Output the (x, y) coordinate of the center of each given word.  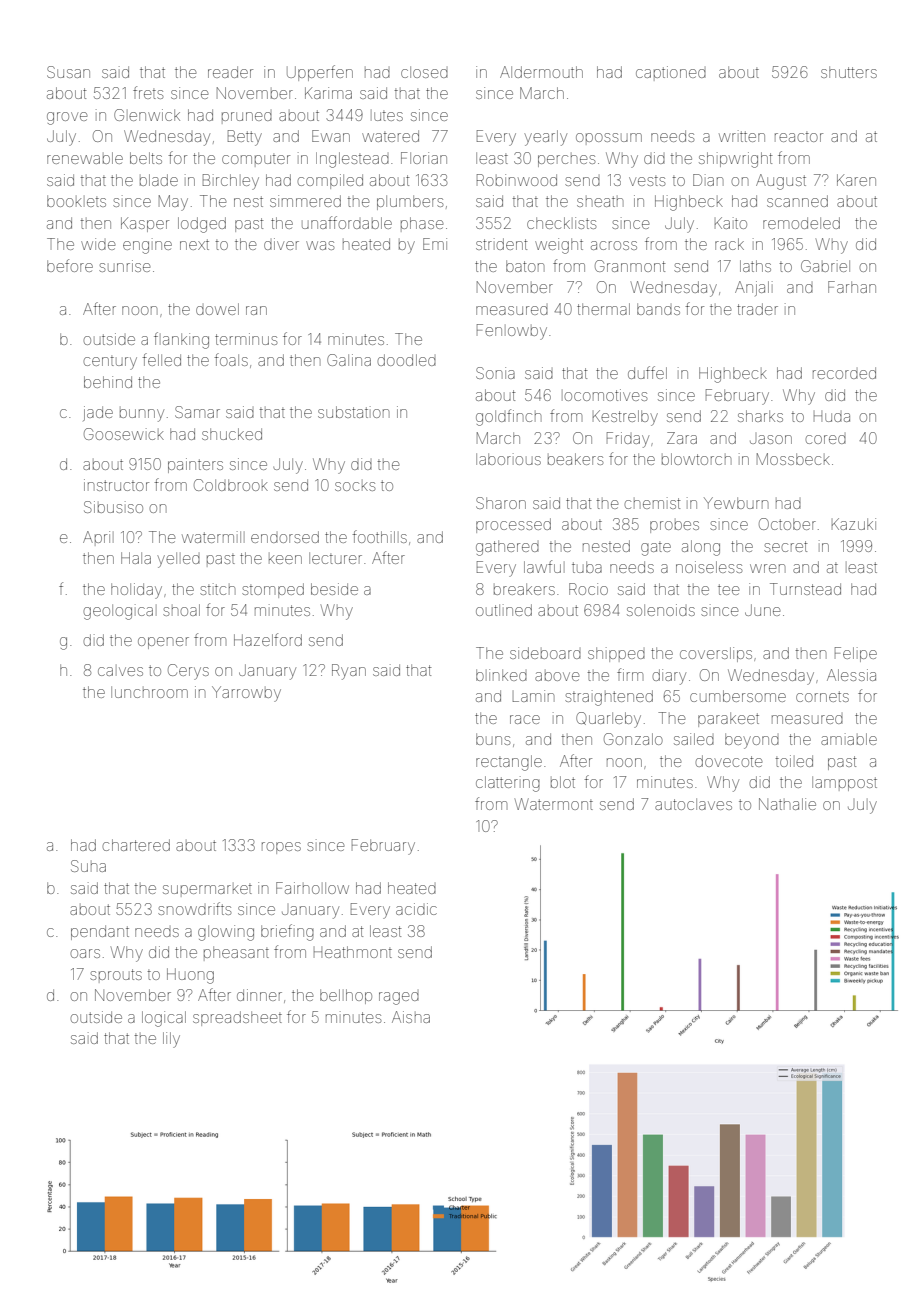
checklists (561, 223)
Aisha (411, 1017)
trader (757, 309)
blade (159, 180)
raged (399, 998)
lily (171, 1040)
